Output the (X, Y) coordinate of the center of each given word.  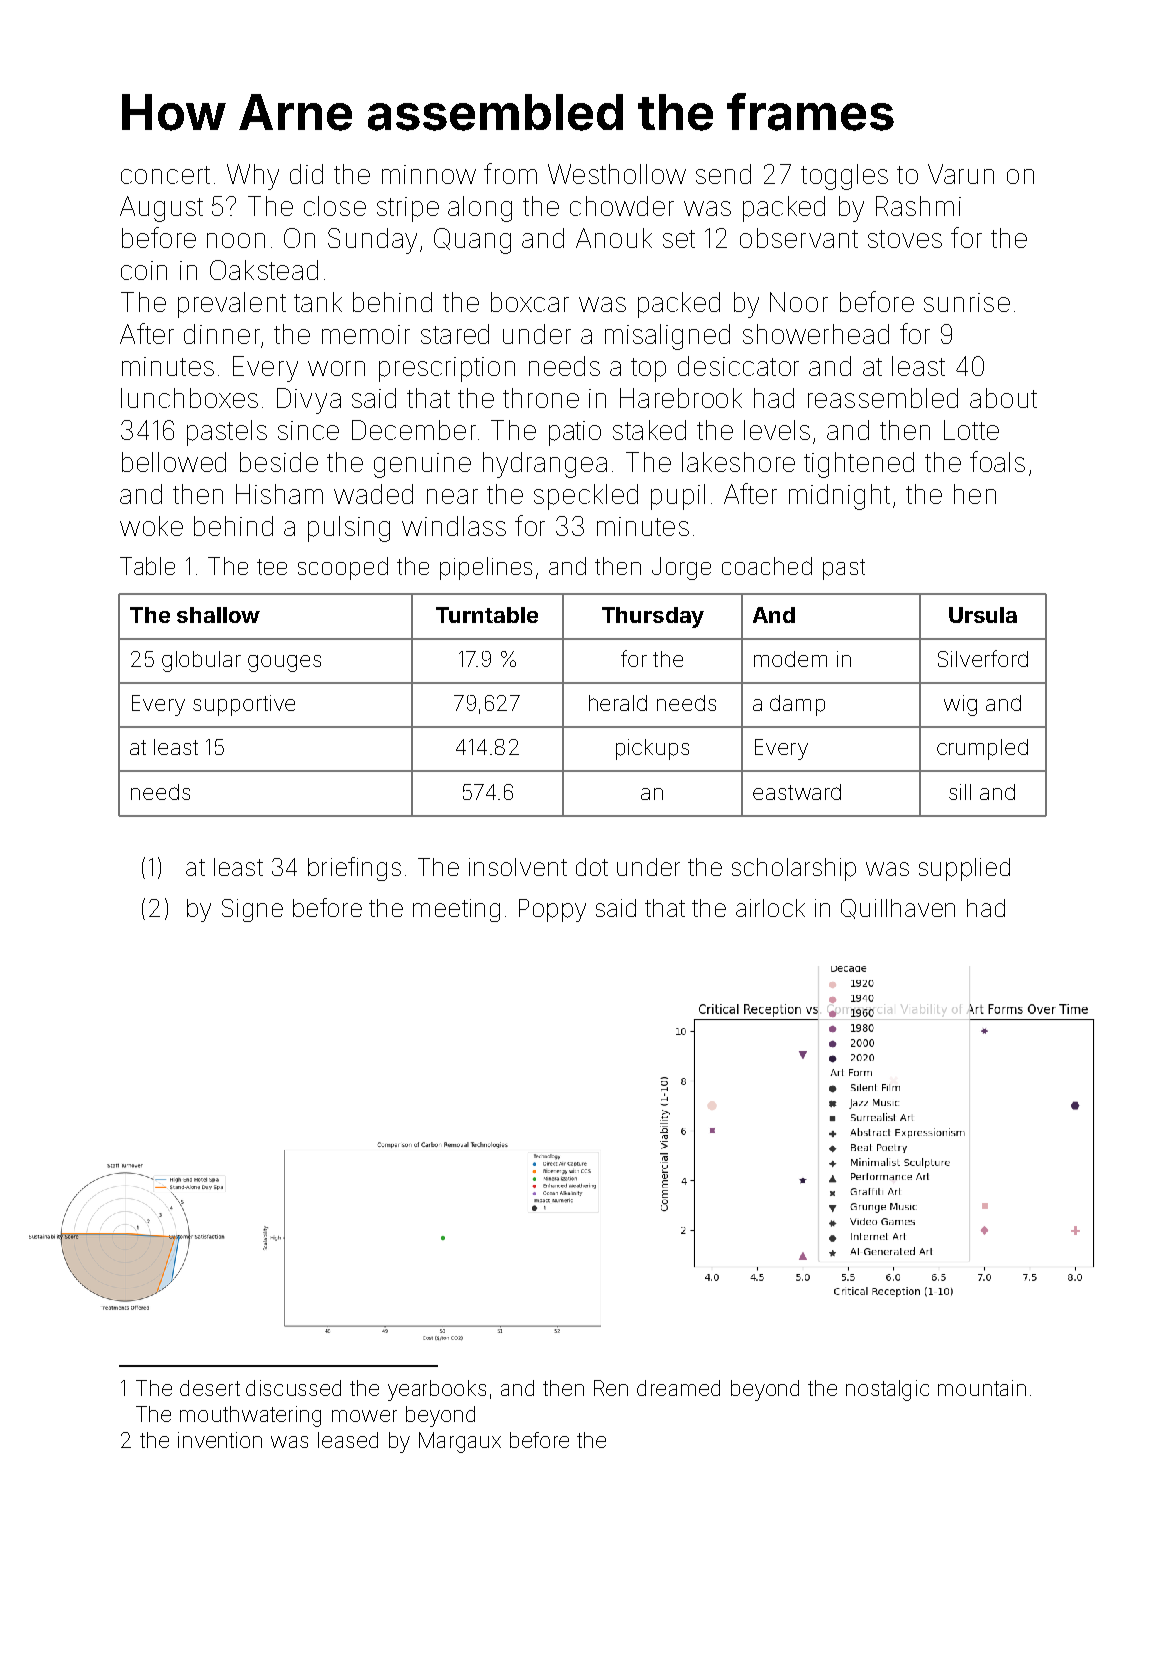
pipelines (486, 568)
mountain (982, 1388)
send (723, 174)
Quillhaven (898, 909)
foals (997, 461)
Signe (252, 910)
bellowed (174, 462)
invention (220, 1440)
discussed (293, 1388)
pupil (678, 497)
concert (165, 175)
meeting (456, 910)
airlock (770, 908)
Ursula (983, 615)
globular (201, 661)
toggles (844, 177)
